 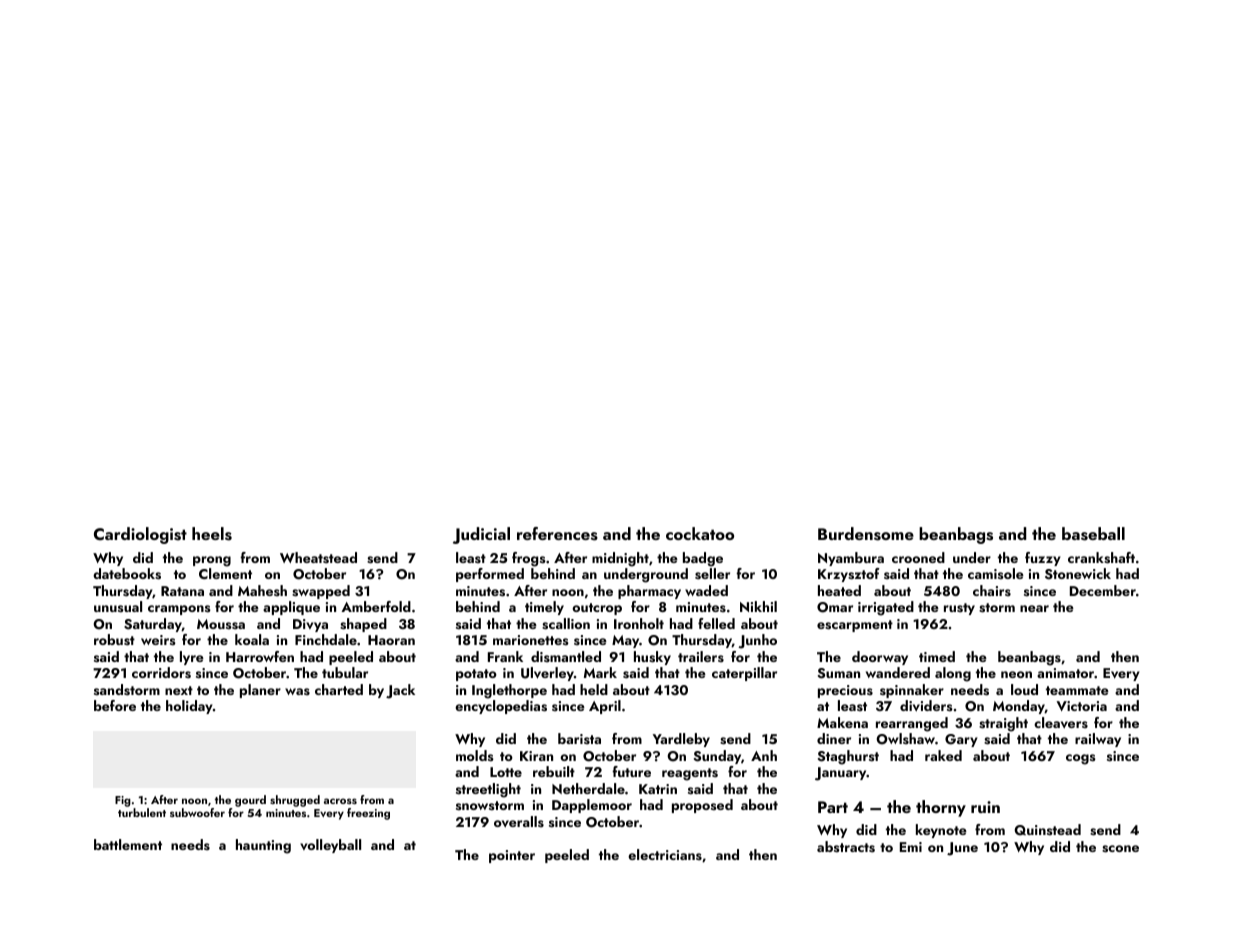 What do you see at coordinates (941, 831) in the screenshot?
I see `keynote` at bounding box center [941, 831].
